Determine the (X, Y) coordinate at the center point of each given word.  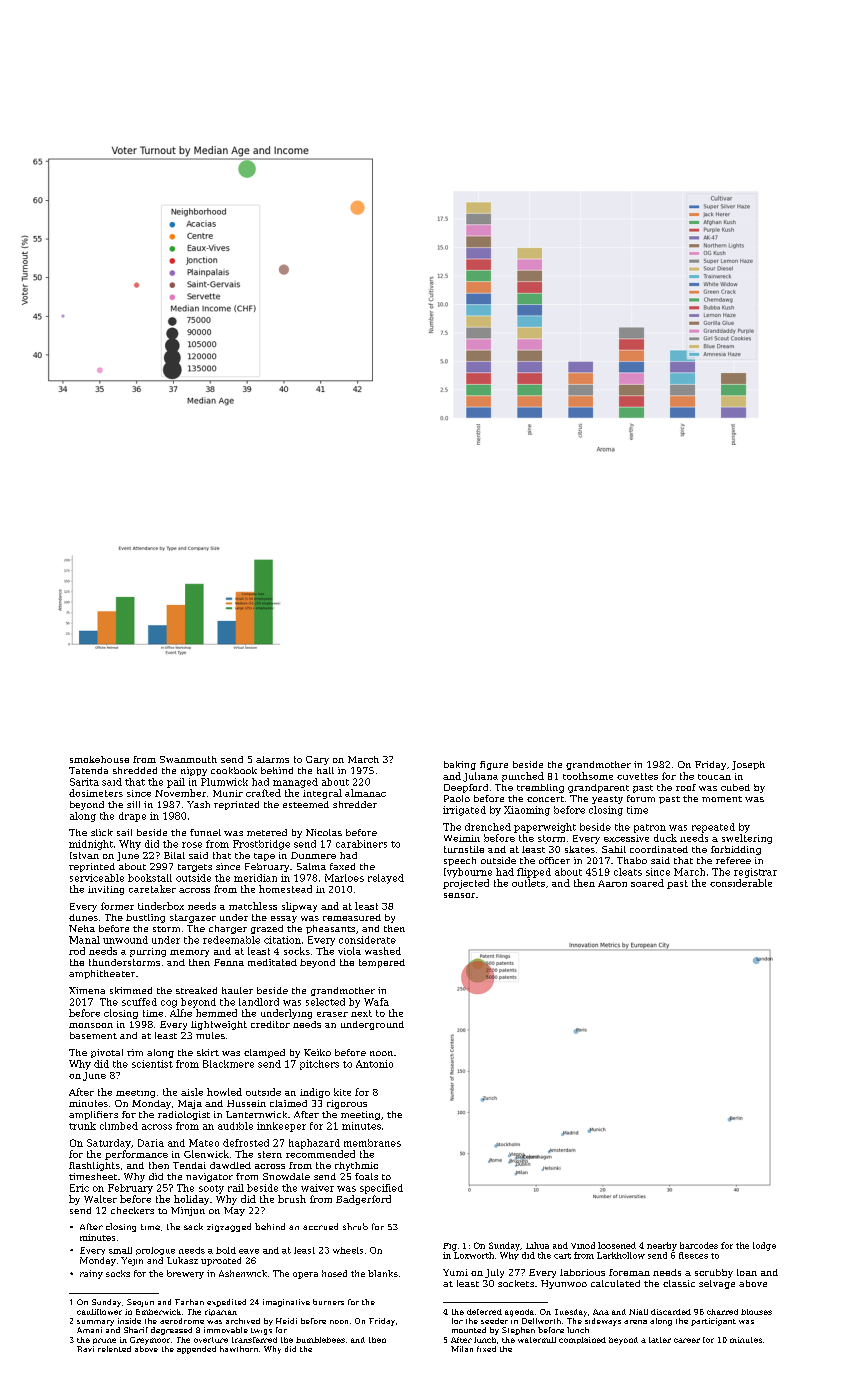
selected (325, 1002)
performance (136, 1155)
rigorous (347, 1104)
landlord (259, 1002)
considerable (741, 883)
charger (228, 929)
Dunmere (313, 855)
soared (647, 883)
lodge (764, 1246)
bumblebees (320, 1340)
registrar (755, 873)
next (361, 1013)
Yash (198, 804)
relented (114, 1349)
